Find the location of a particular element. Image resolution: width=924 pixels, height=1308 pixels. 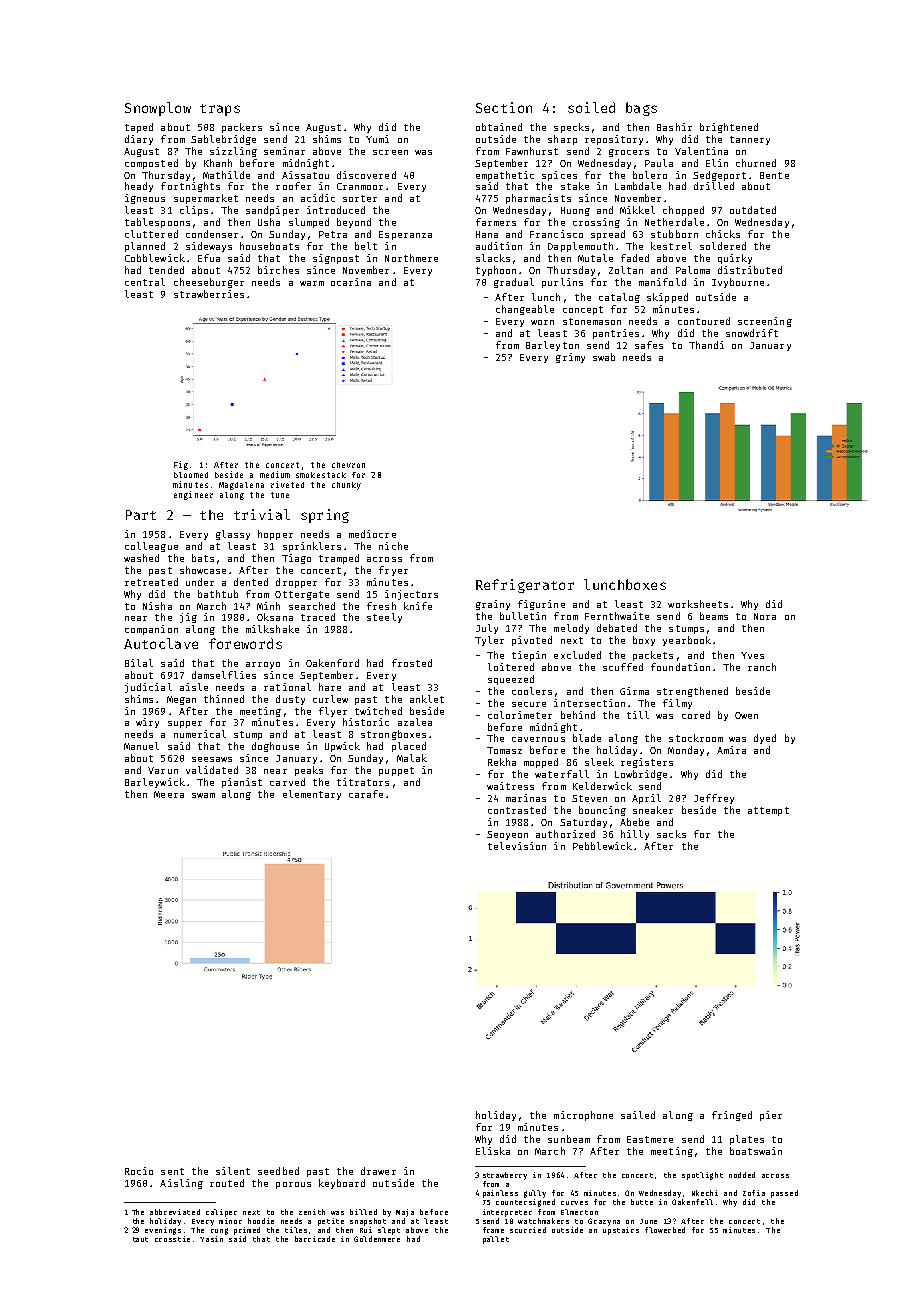

Pebblewick is located at coordinates (602, 846).
